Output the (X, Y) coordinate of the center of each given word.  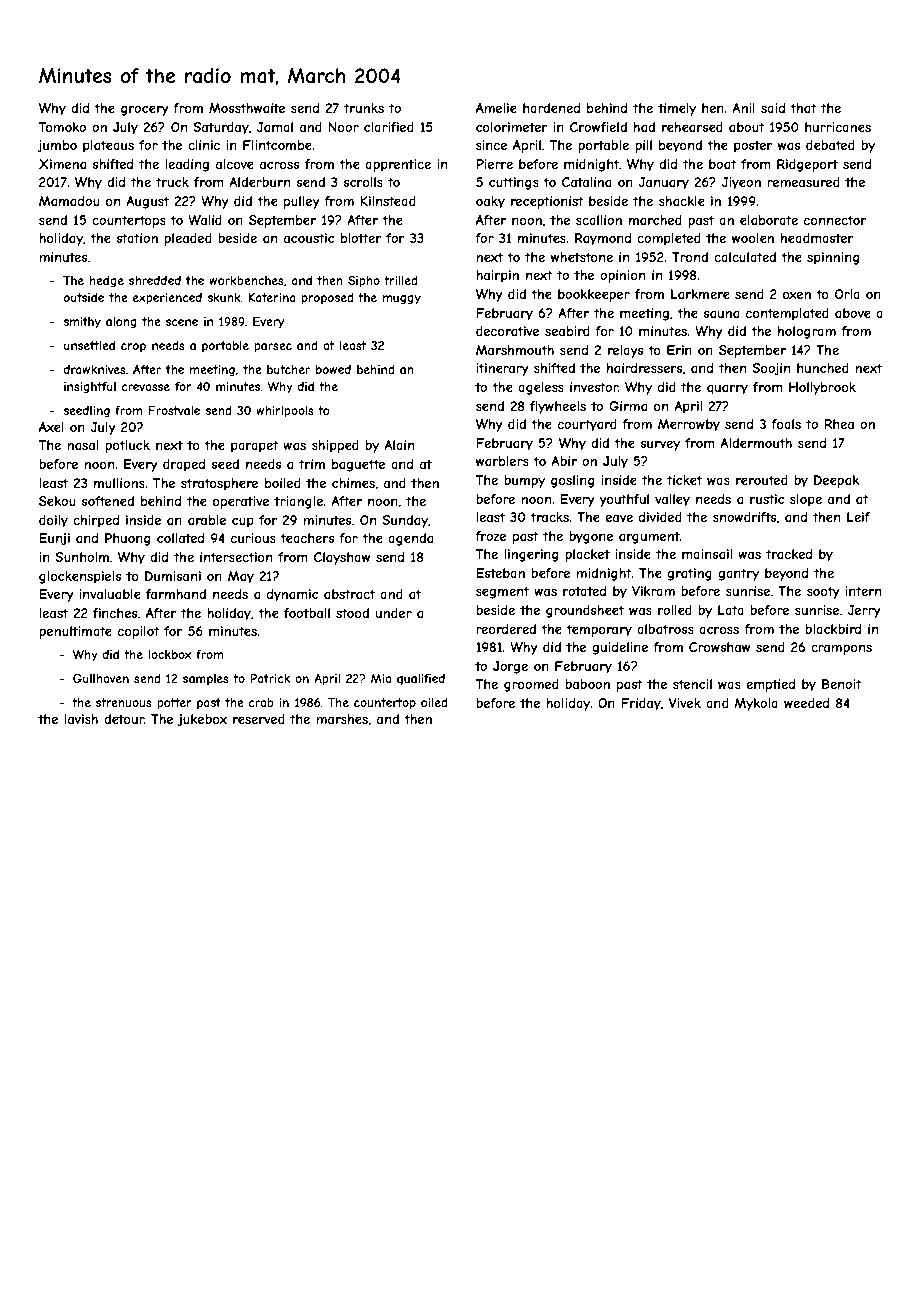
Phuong (127, 539)
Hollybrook (822, 388)
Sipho (364, 282)
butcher (288, 369)
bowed (333, 369)
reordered (506, 629)
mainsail (707, 554)
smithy (82, 323)
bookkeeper (594, 295)
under (394, 613)
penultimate (75, 632)
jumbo (57, 146)
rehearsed (692, 127)
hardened (551, 108)
